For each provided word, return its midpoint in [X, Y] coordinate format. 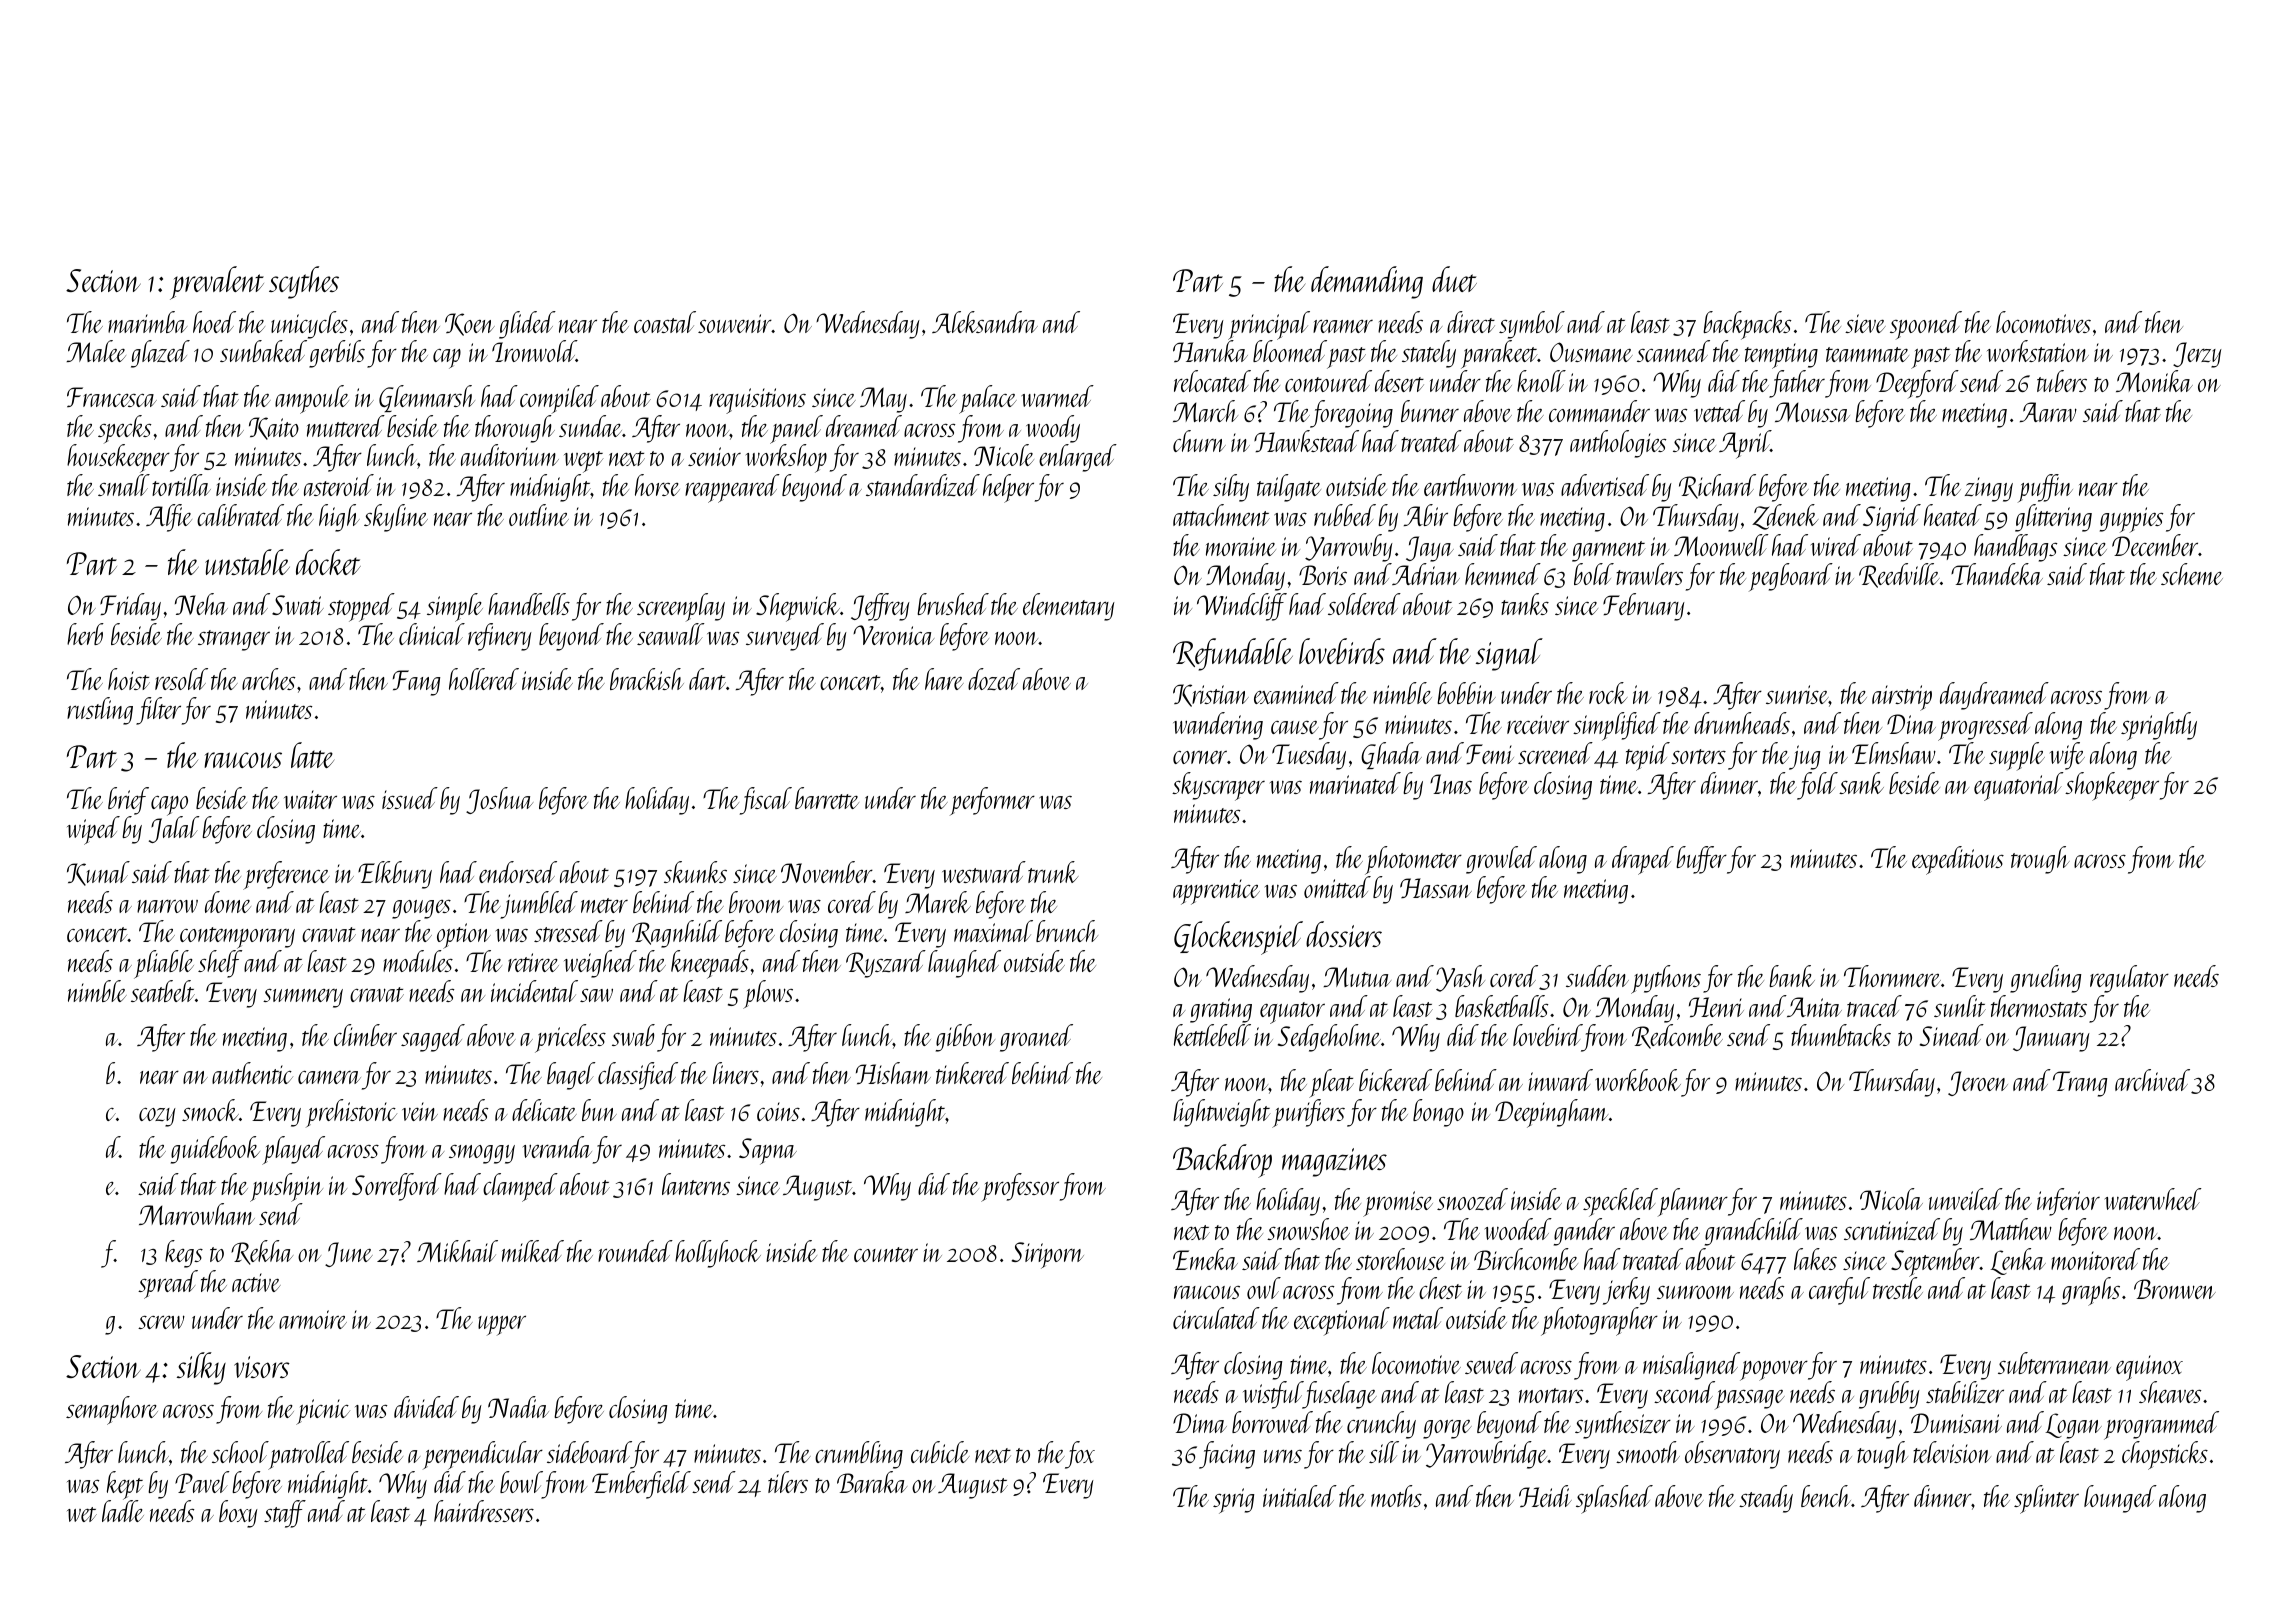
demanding [1367, 282]
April [1745, 444]
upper [502, 1325]
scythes [304, 282]
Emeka [1205, 1259]
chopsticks [2165, 1455]
